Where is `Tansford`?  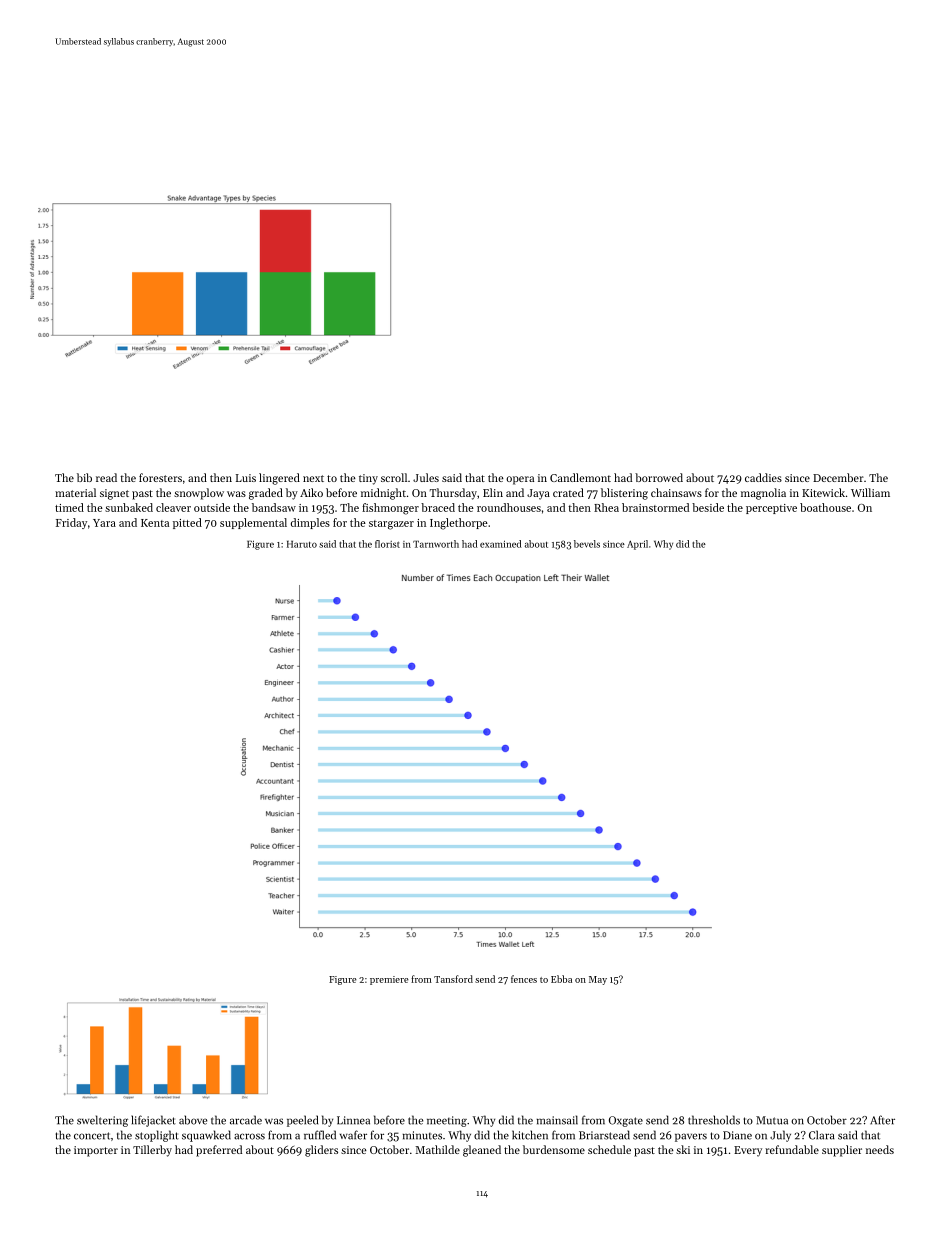 Tansford is located at coordinates (453, 979).
